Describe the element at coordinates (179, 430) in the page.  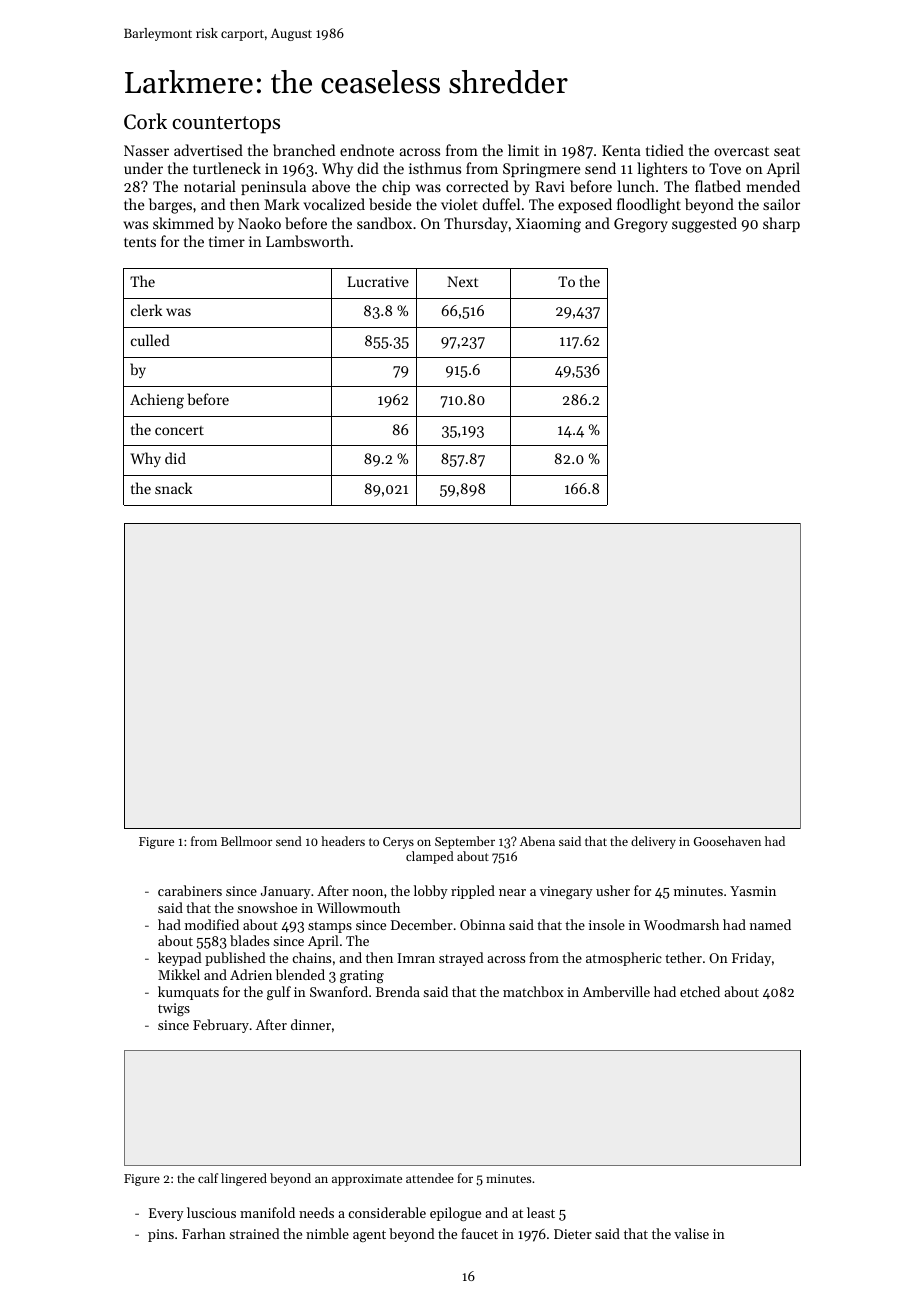
I see `concert` at that location.
